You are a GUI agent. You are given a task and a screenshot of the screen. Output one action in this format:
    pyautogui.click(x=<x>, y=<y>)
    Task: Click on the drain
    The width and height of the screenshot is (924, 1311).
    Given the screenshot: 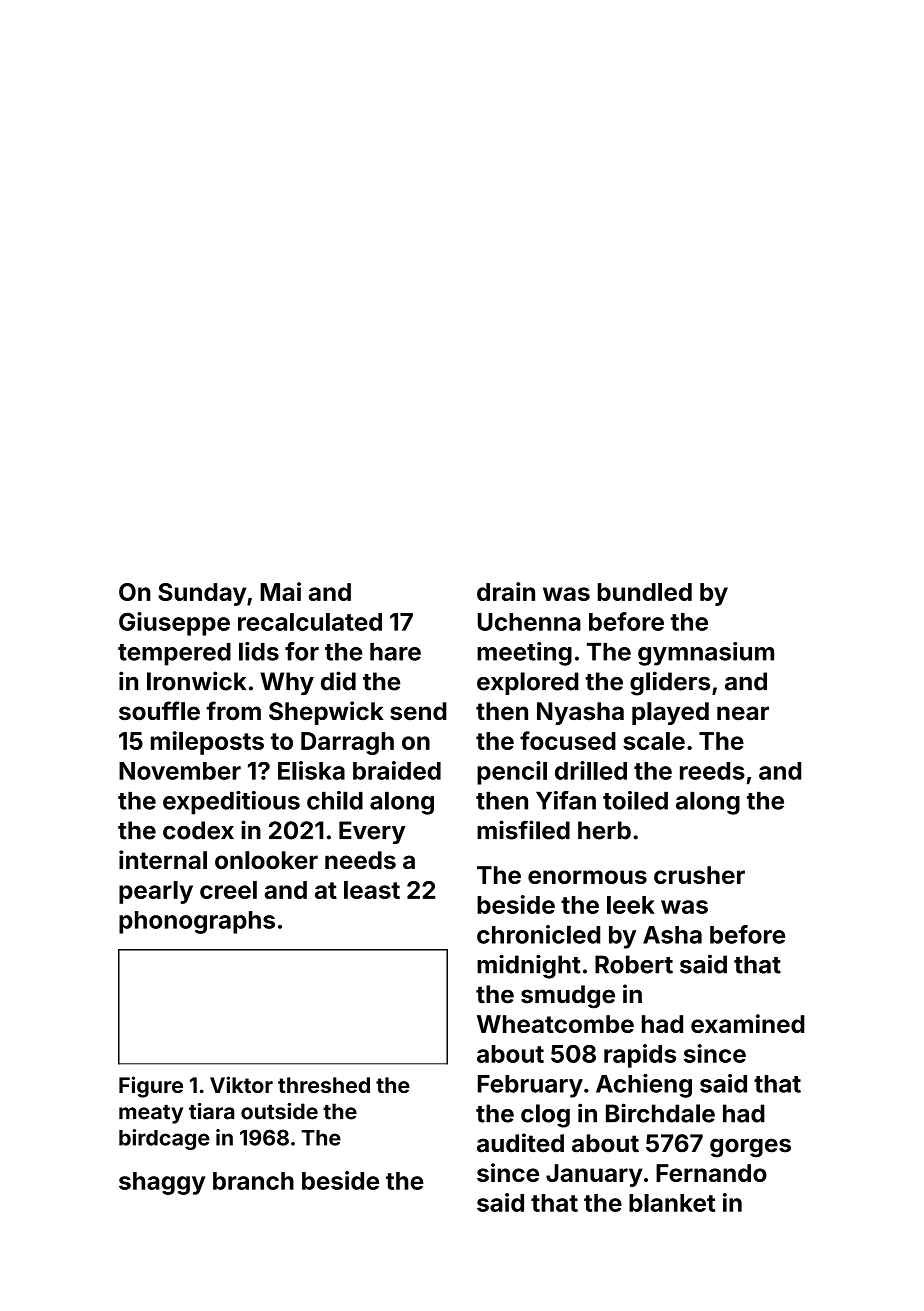 What is the action you would take?
    pyautogui.click(x=506, y=591)
